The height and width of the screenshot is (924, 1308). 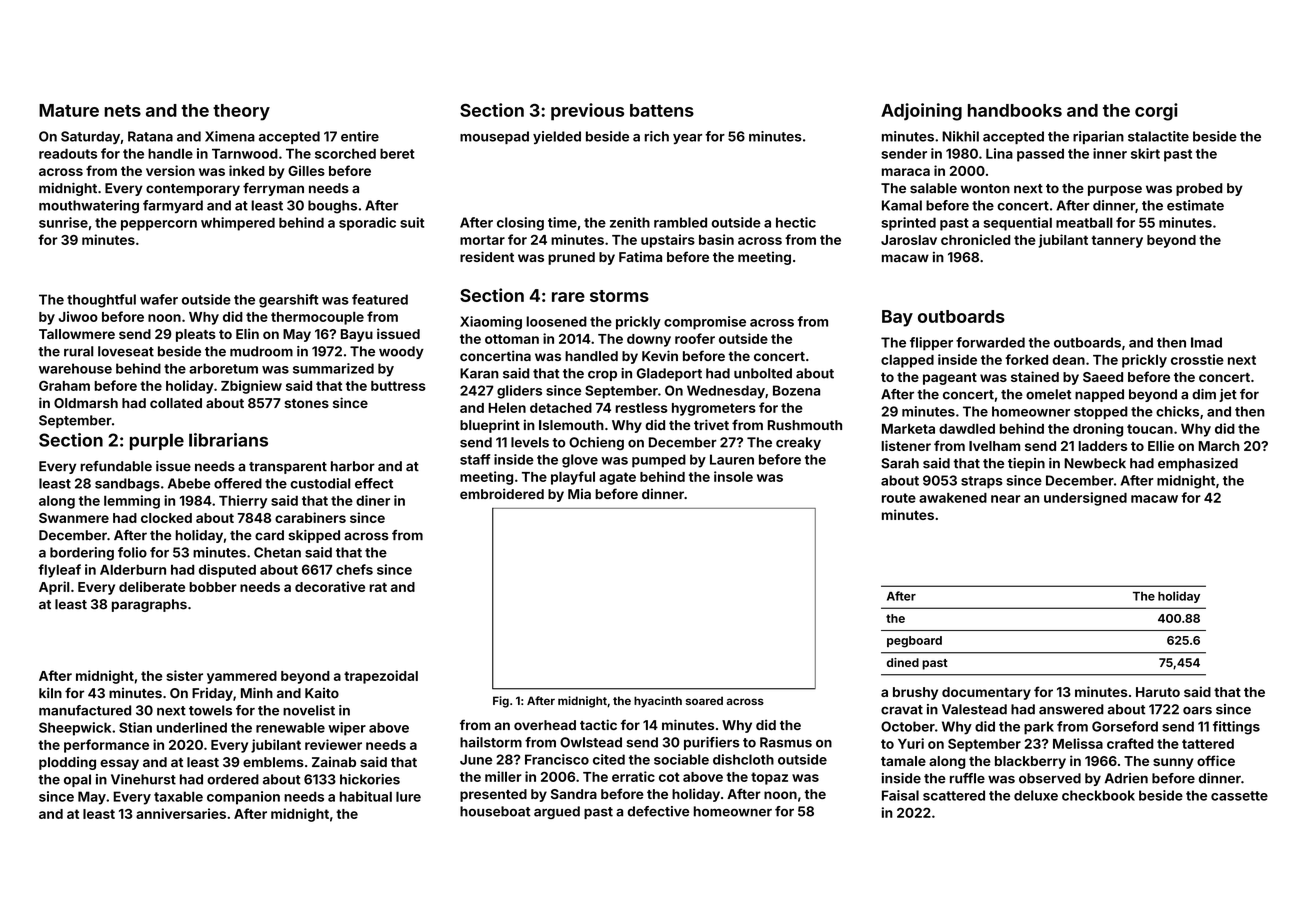 What do you see at coordinates (181, 813) in the screenshot?
I see `anniversaries` at bounding box center [181, 813].
